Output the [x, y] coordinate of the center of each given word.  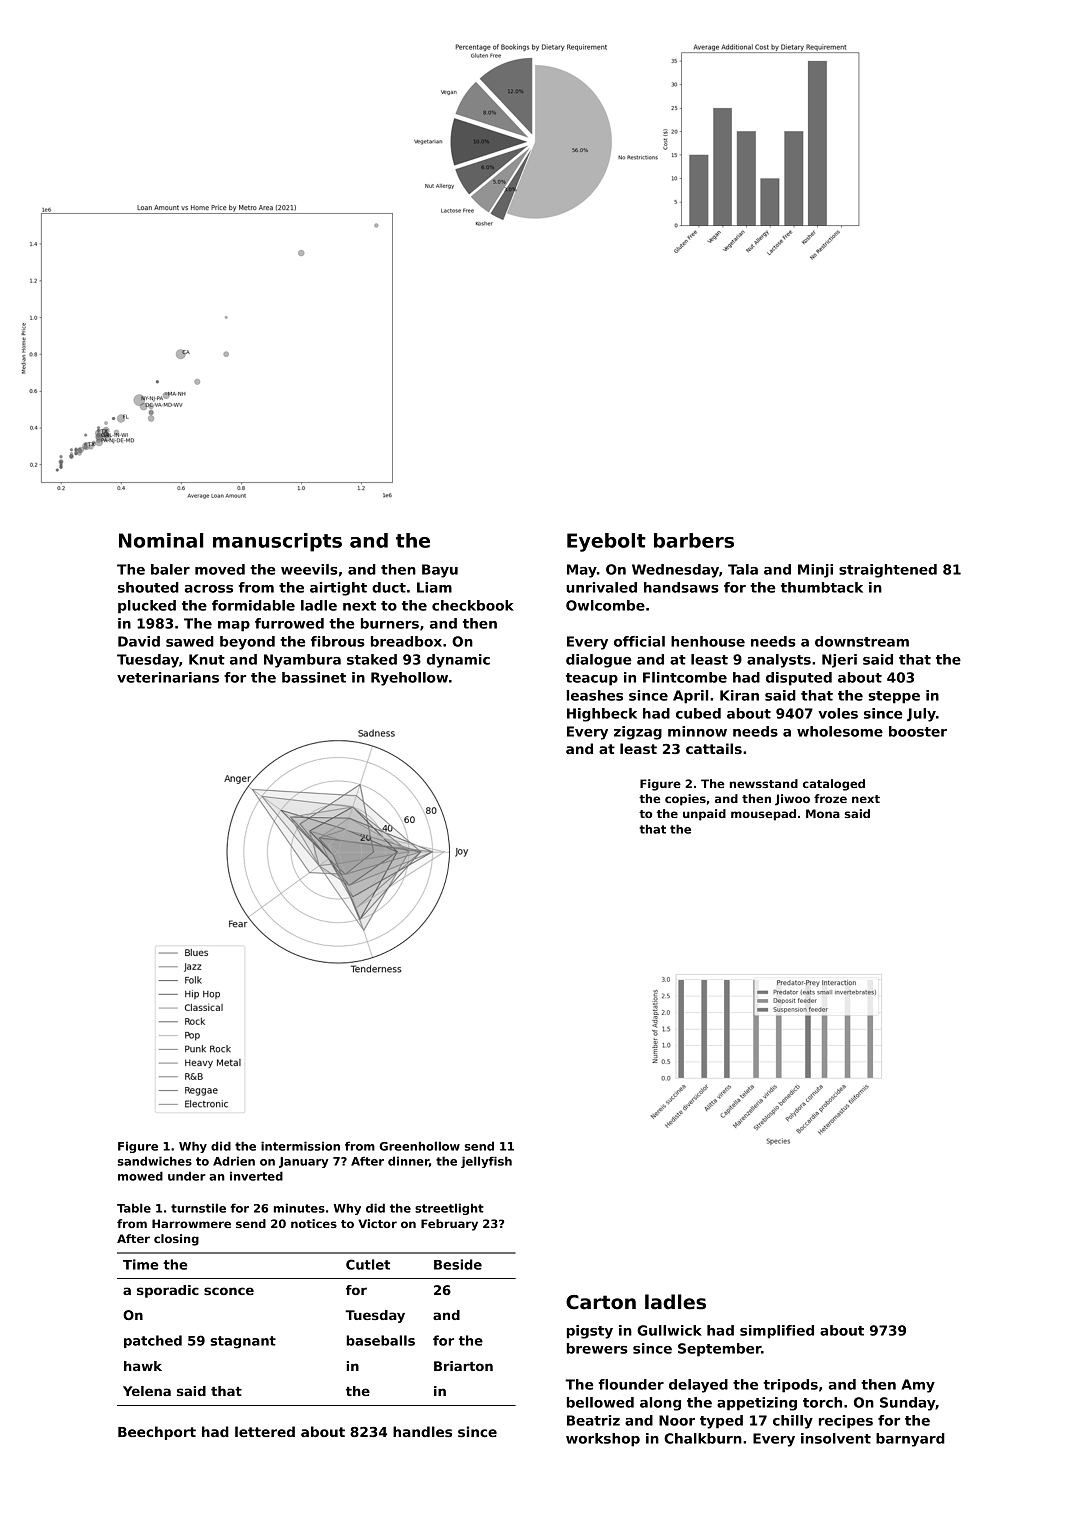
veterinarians [168, 677]
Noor [677, 1420]
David [139, 641]
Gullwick [669, 1330]
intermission [300, 1146]
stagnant [243, 1342]
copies [685, 800]
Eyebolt [606, 542]
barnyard [910, 1440]
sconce [229, 1291]
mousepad [763, 815]
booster [918, 731]
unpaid [704, 815]
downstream [862, 641]
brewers [597, 1348]
